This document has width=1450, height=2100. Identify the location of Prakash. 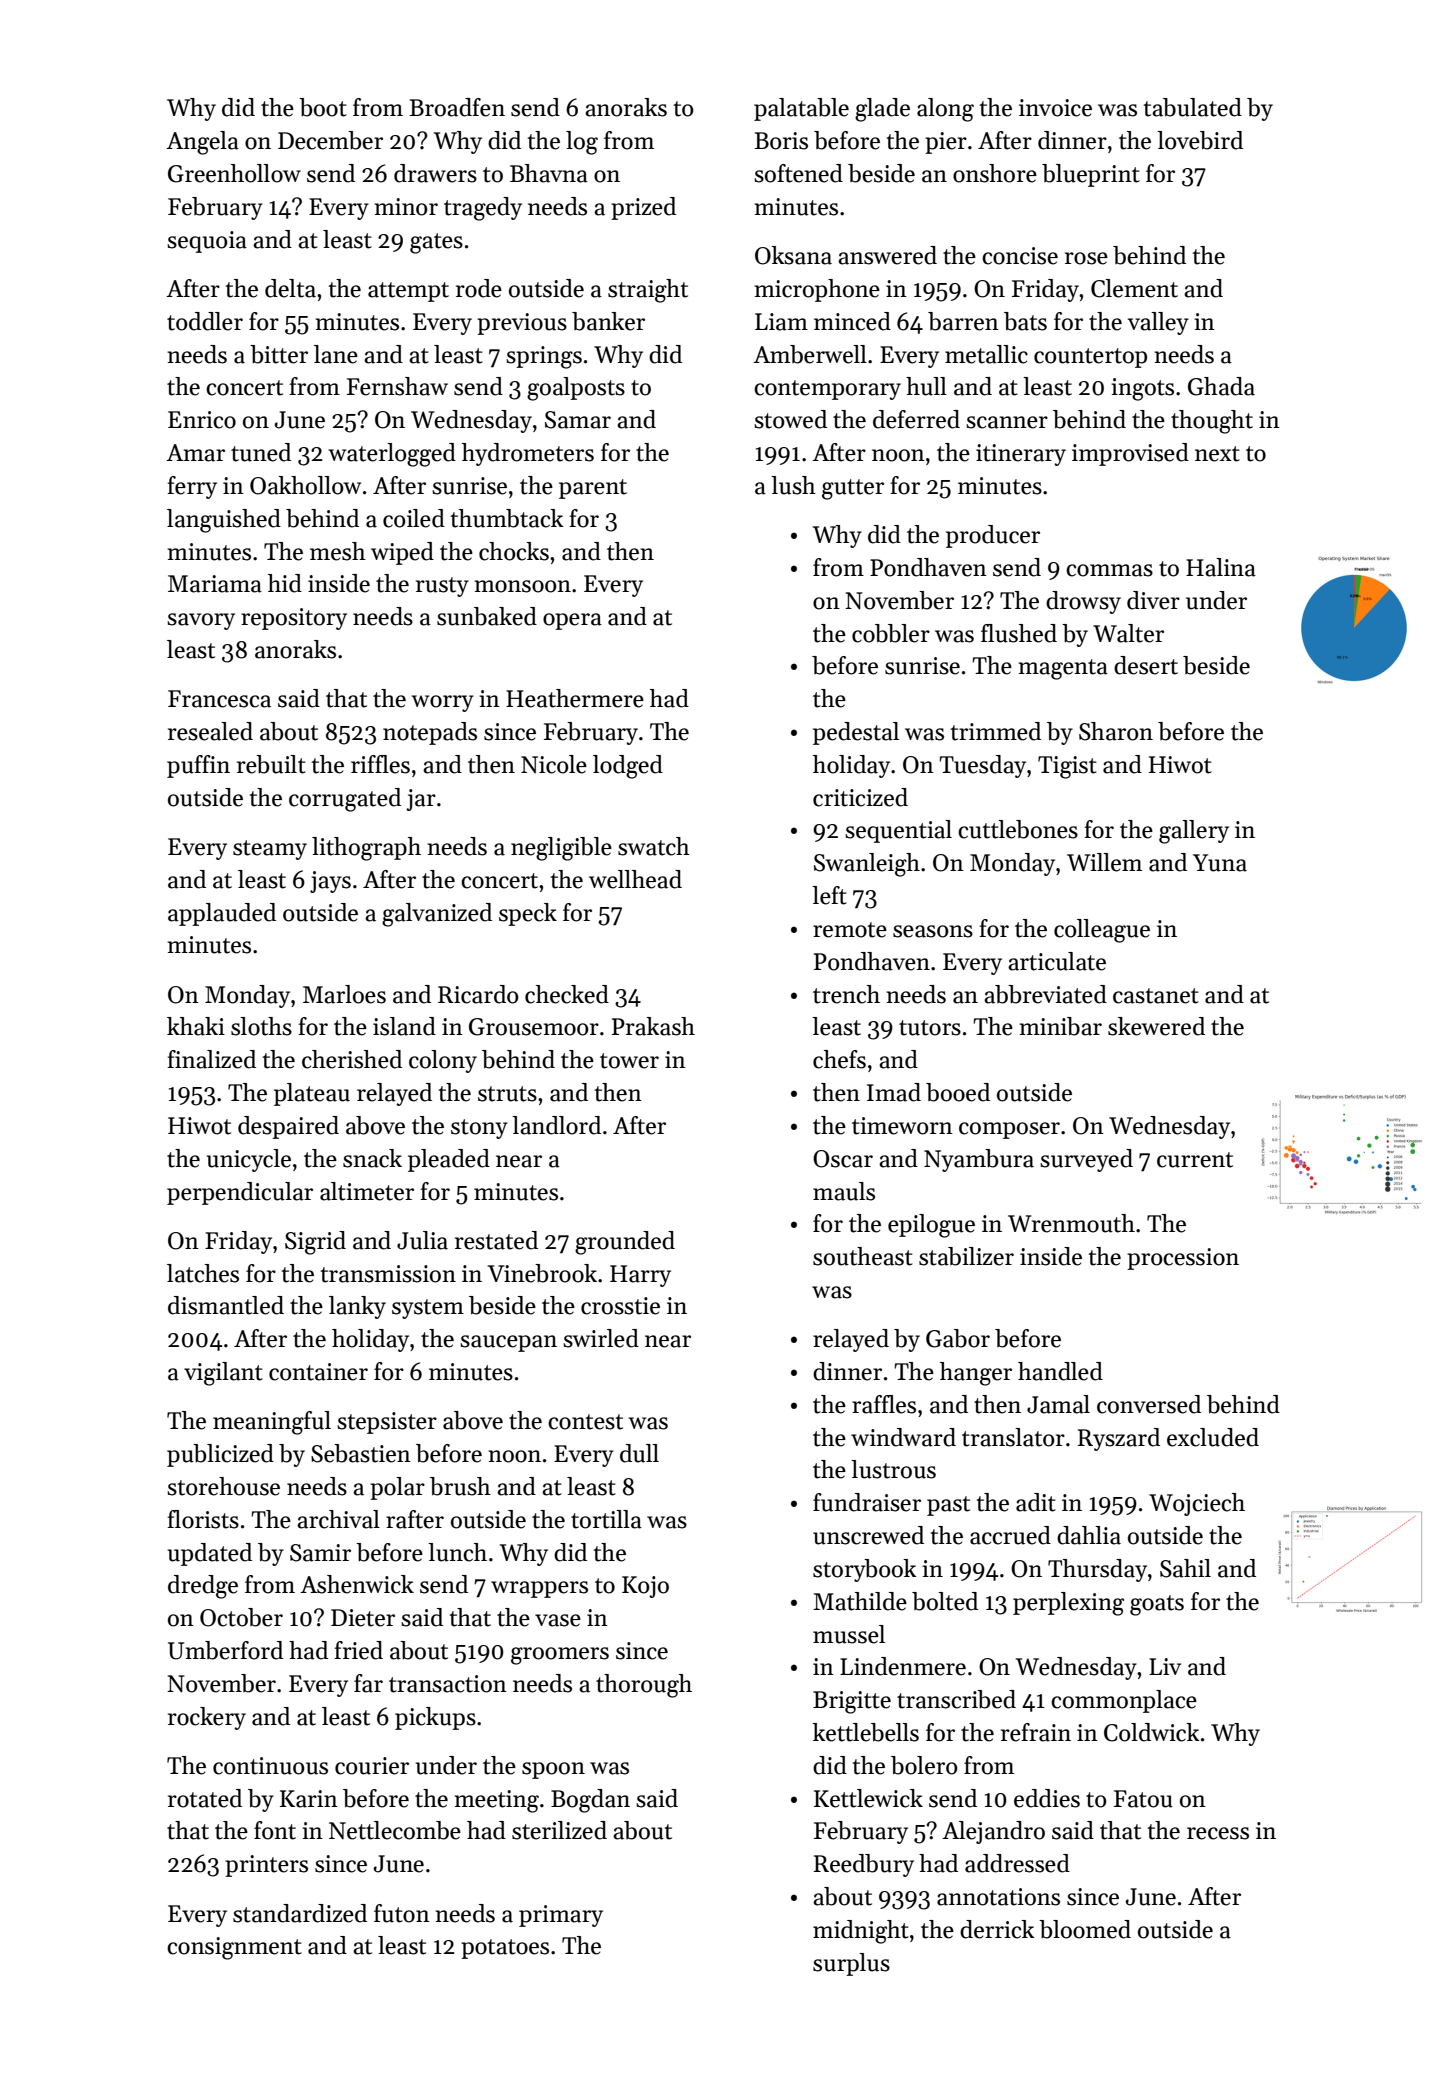
(653, 1026).
